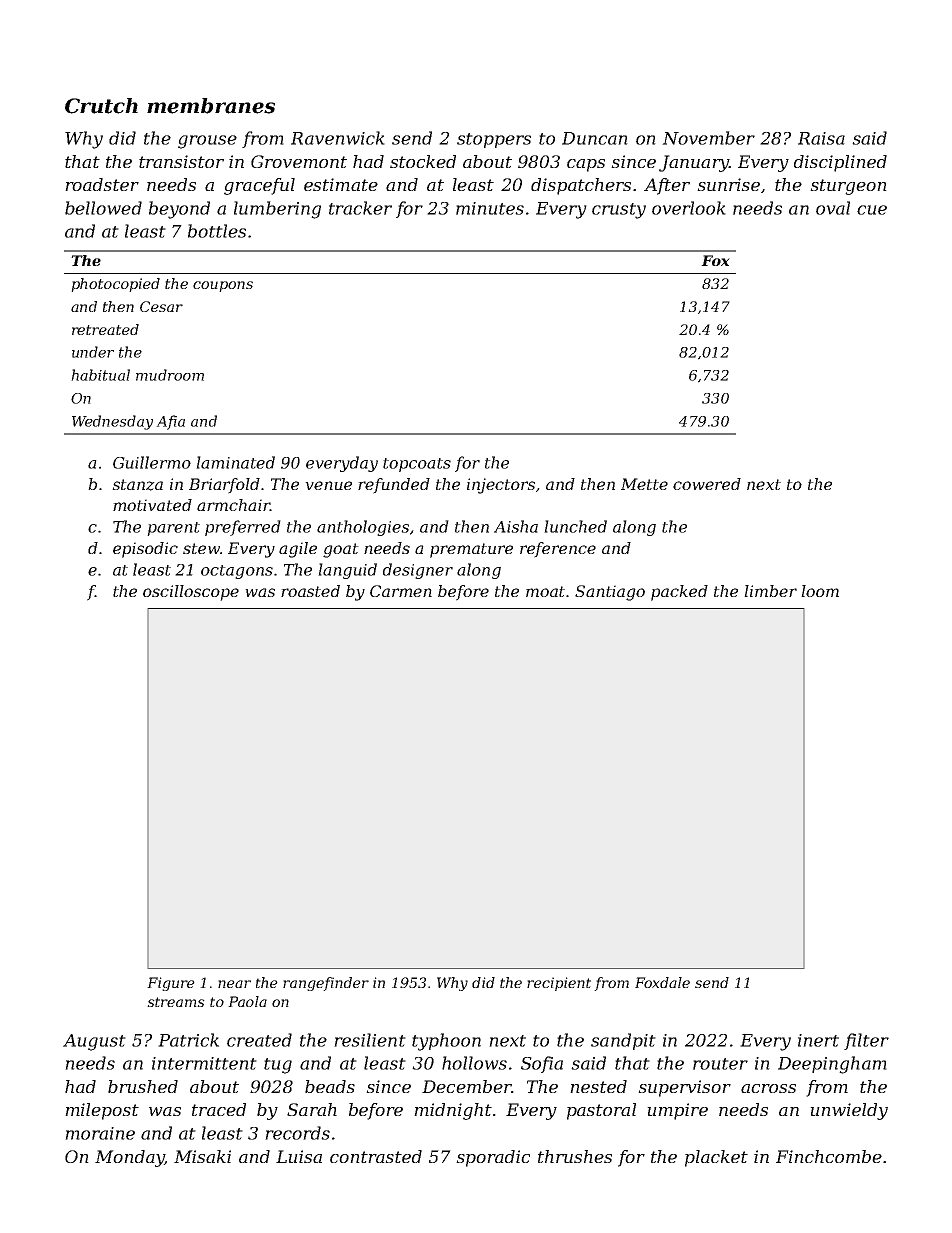 Image resolution: width=952 pixels, height=1233 pixels. Describe the element at coordinates (235, 462) in the screenshot. I see `laminated` at that location.
